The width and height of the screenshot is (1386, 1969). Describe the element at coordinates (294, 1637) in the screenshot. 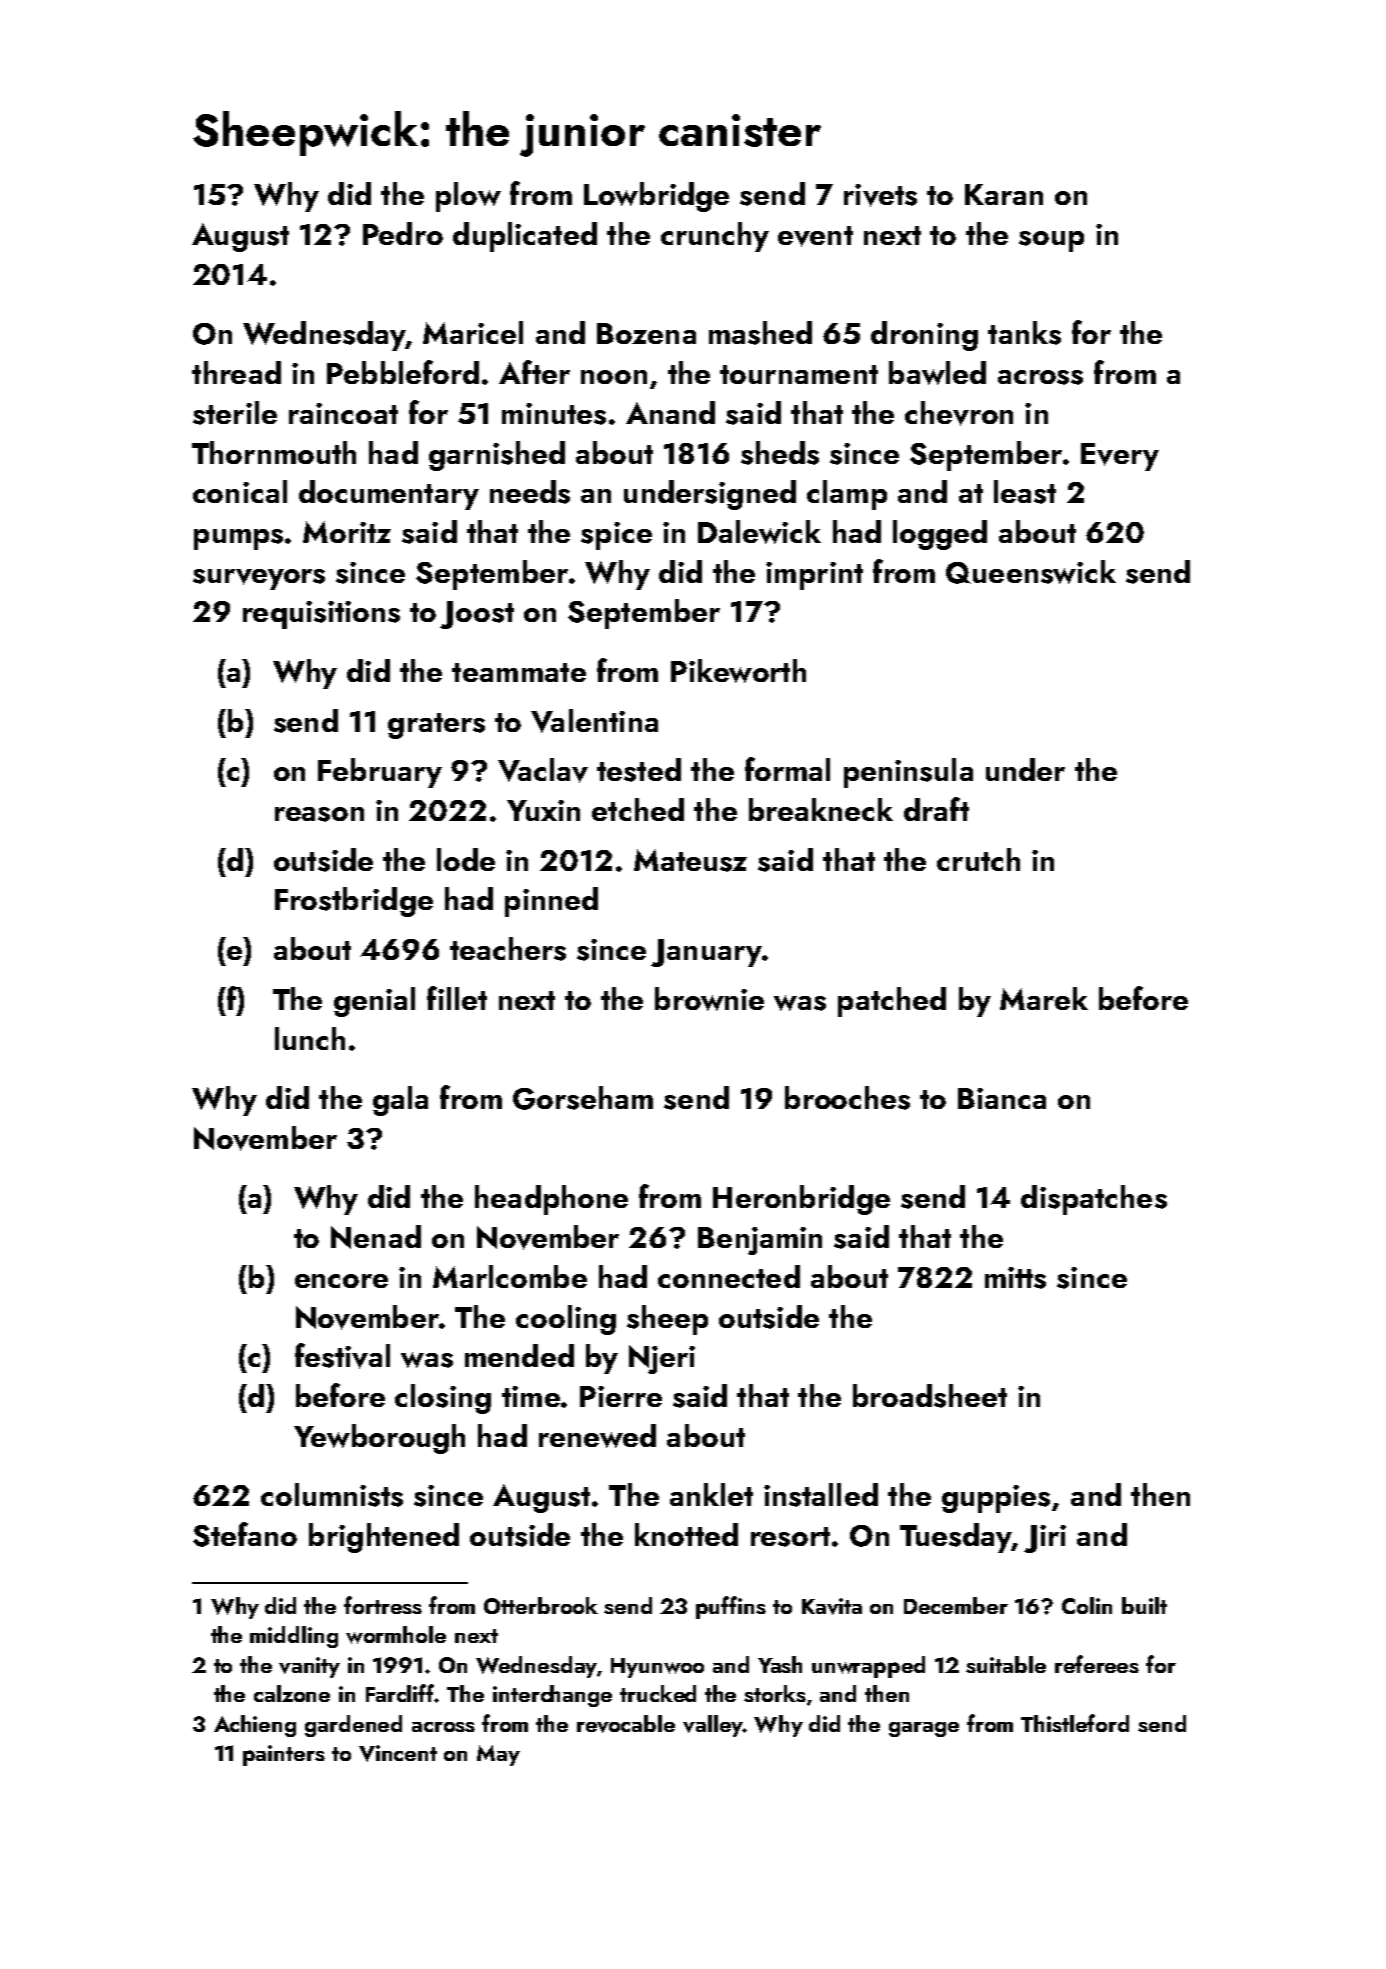

I see `middling` at that location.
